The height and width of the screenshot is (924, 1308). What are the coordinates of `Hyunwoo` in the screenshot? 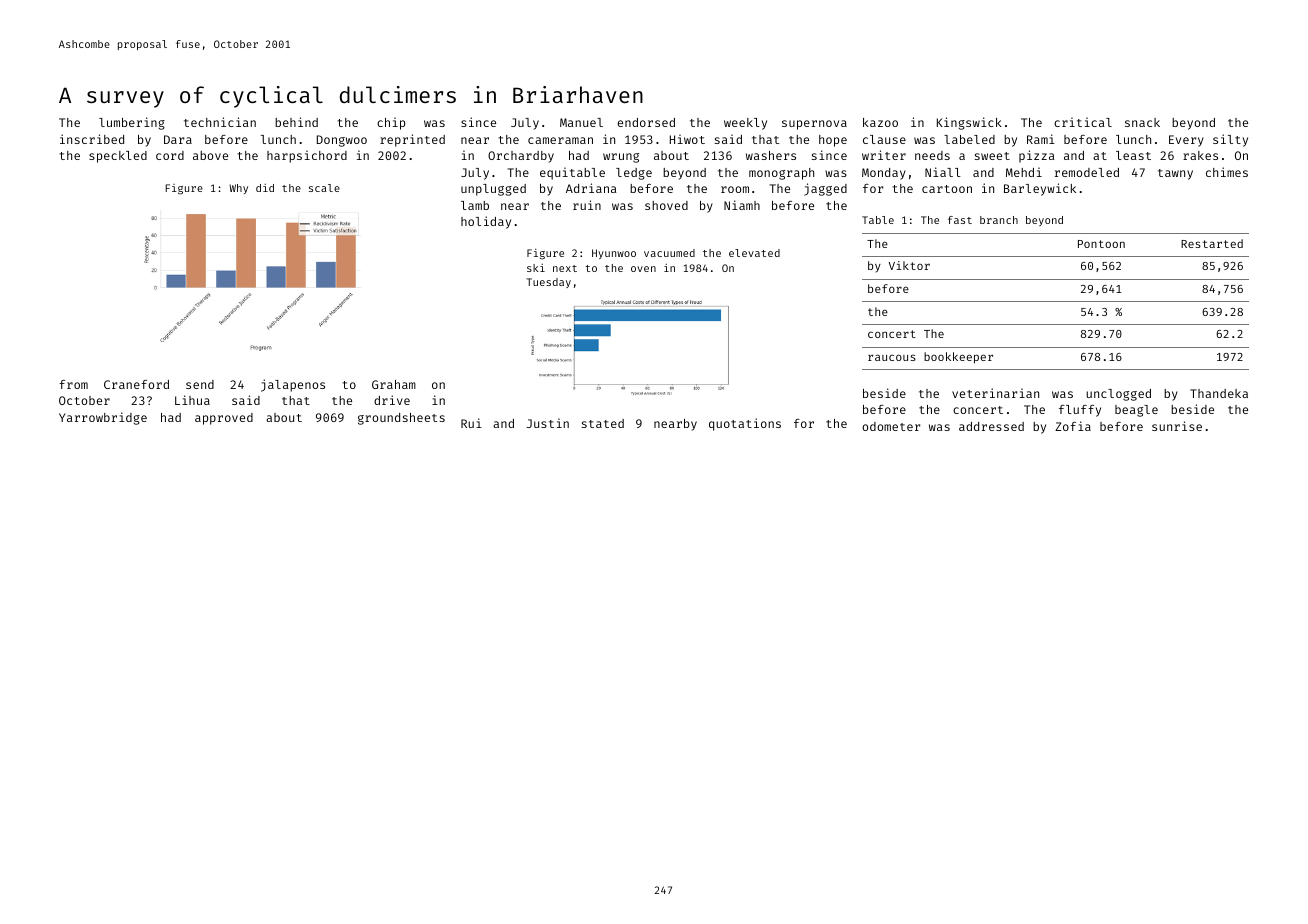 It's located at (614, 254).
